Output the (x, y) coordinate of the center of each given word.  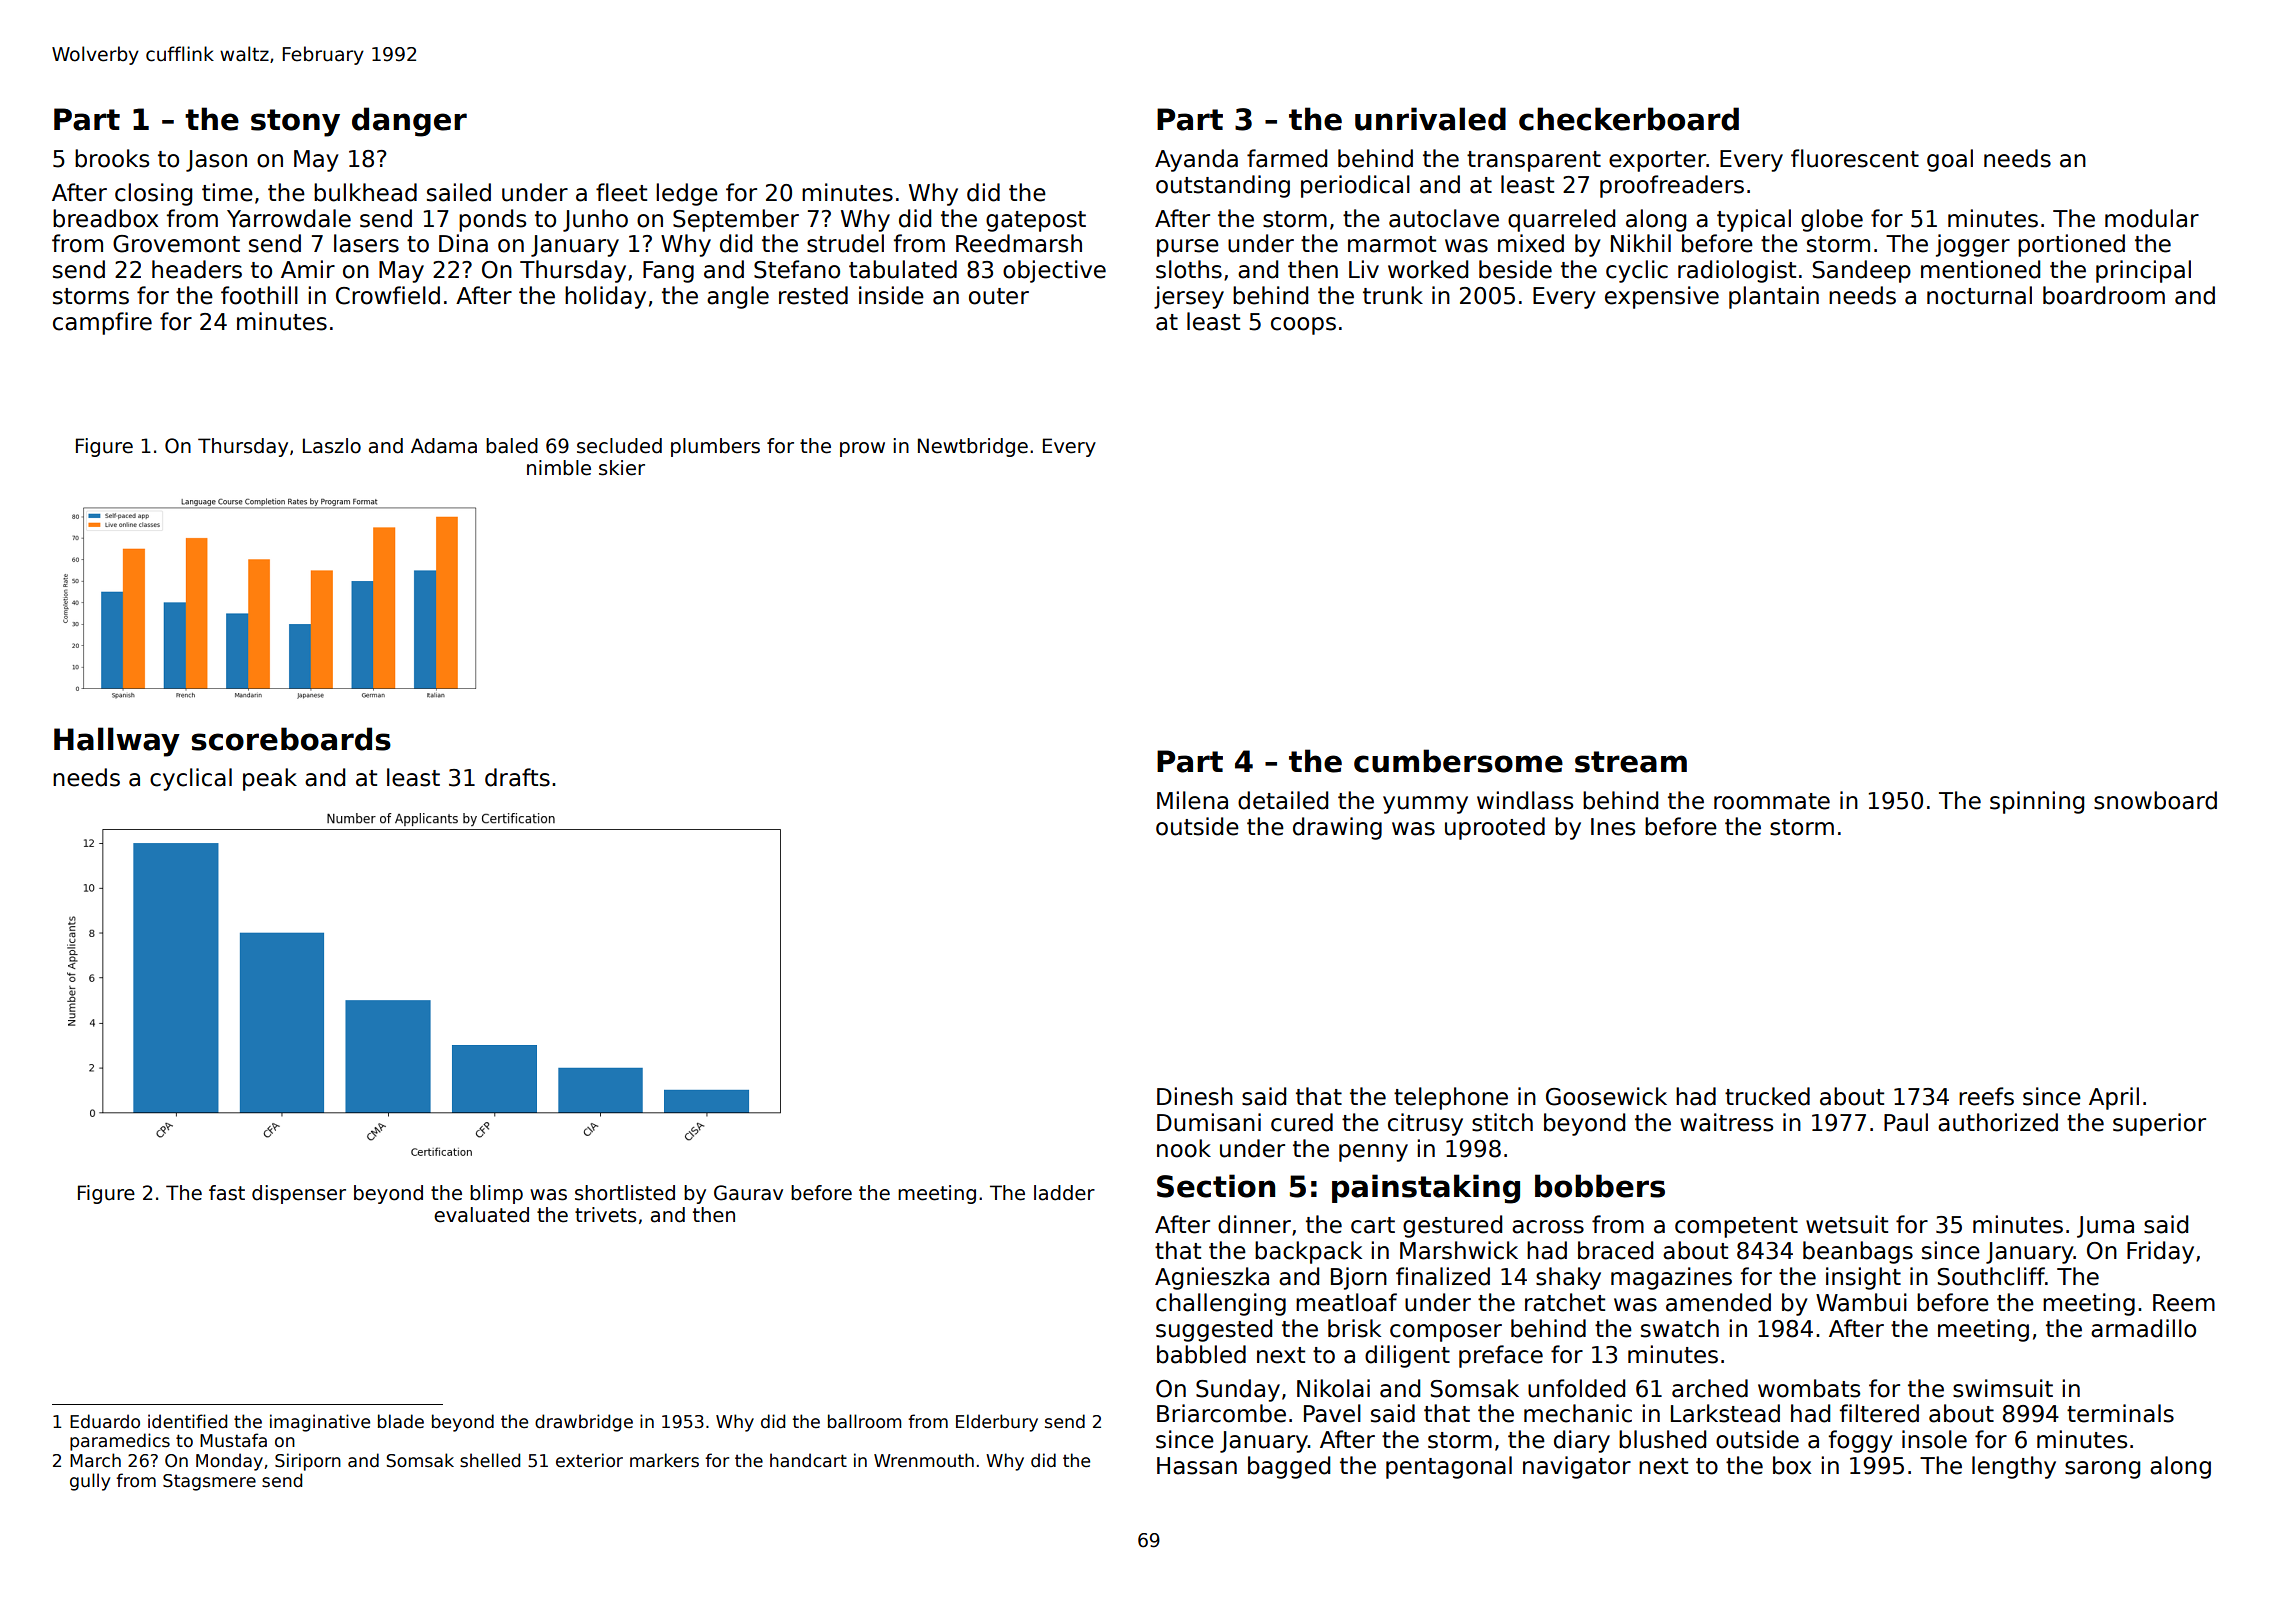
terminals (2120, 1413)
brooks (112, 158)
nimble (559, 468)
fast (227, 1193)
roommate (1772, 801)
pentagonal (1449, 1467)
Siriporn (308, 1462)
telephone (1451, 1098)
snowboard (2155, 800)
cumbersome (1458, 761)
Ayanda (1196, 160)
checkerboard (1629, 119)
